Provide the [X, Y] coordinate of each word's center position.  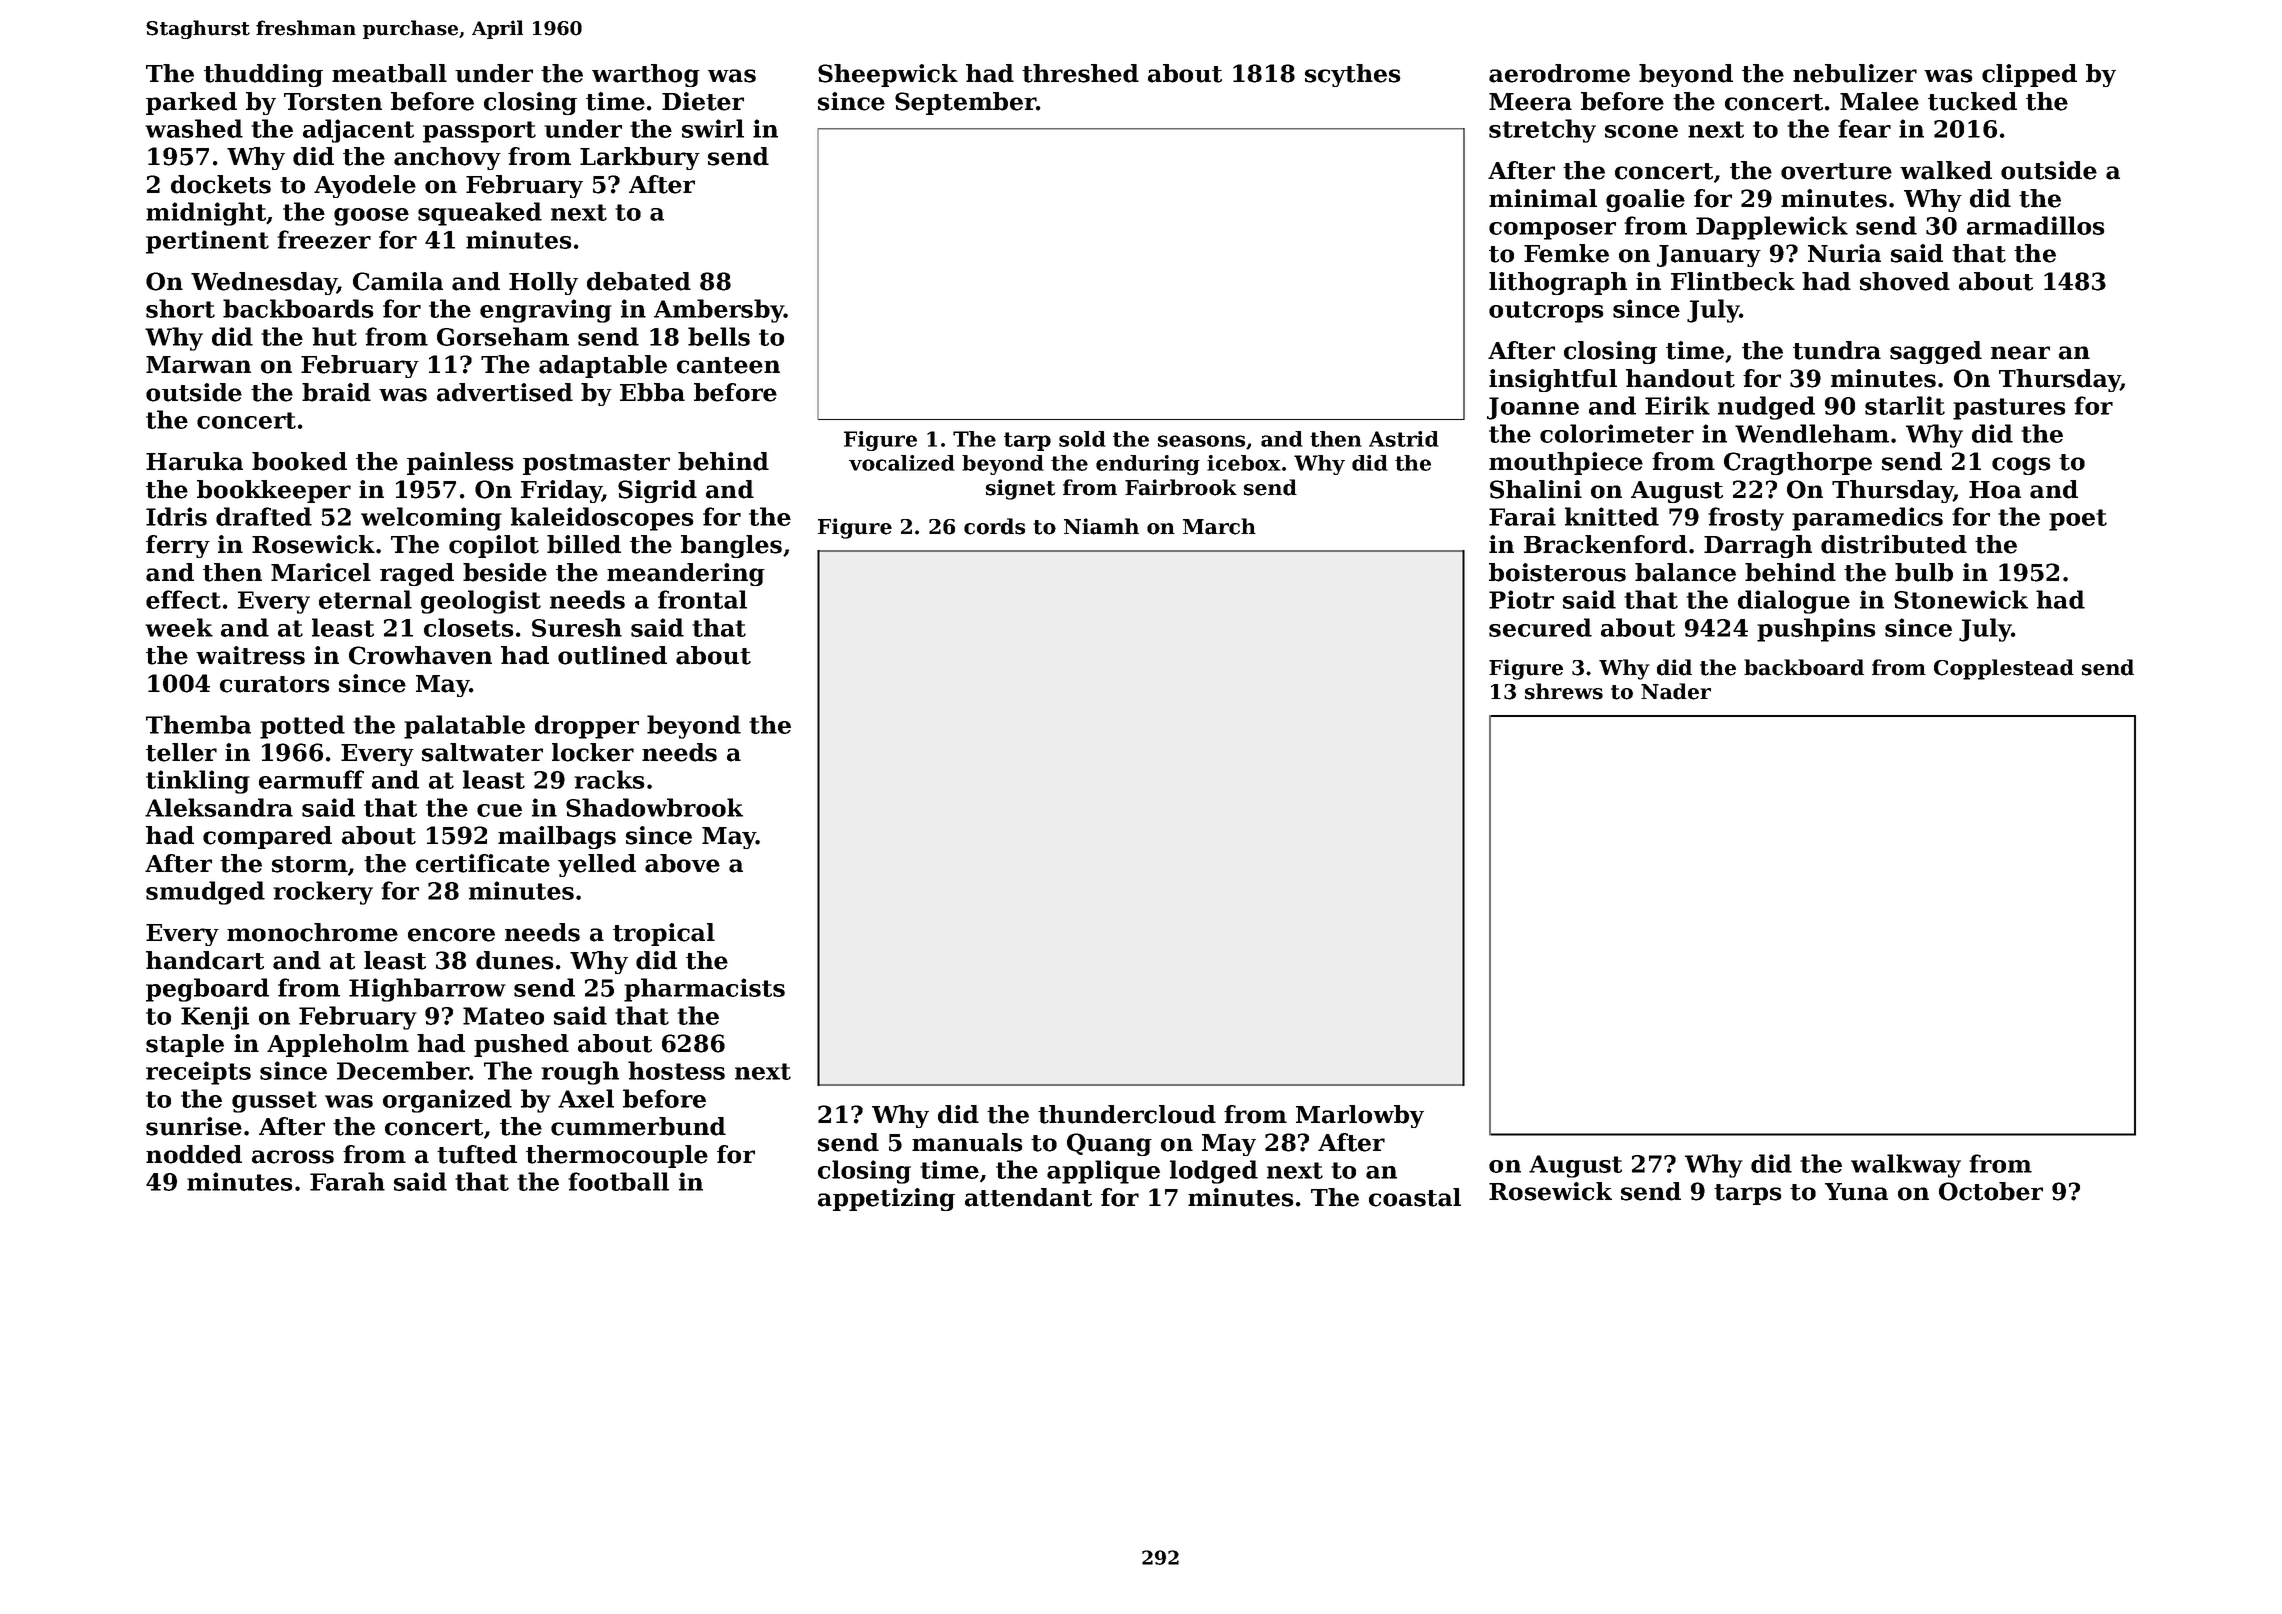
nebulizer [1855, 73]
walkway [1906, 1166]
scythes [1353, 75]
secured [1540, 627]
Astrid [1404, 439]
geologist [481, 602]
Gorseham [503, 336]
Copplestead [2004, 669]
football [618, 1181]
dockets [221, 184]
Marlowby [1360, 1116]
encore [451, 935]
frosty [1746, 519]
